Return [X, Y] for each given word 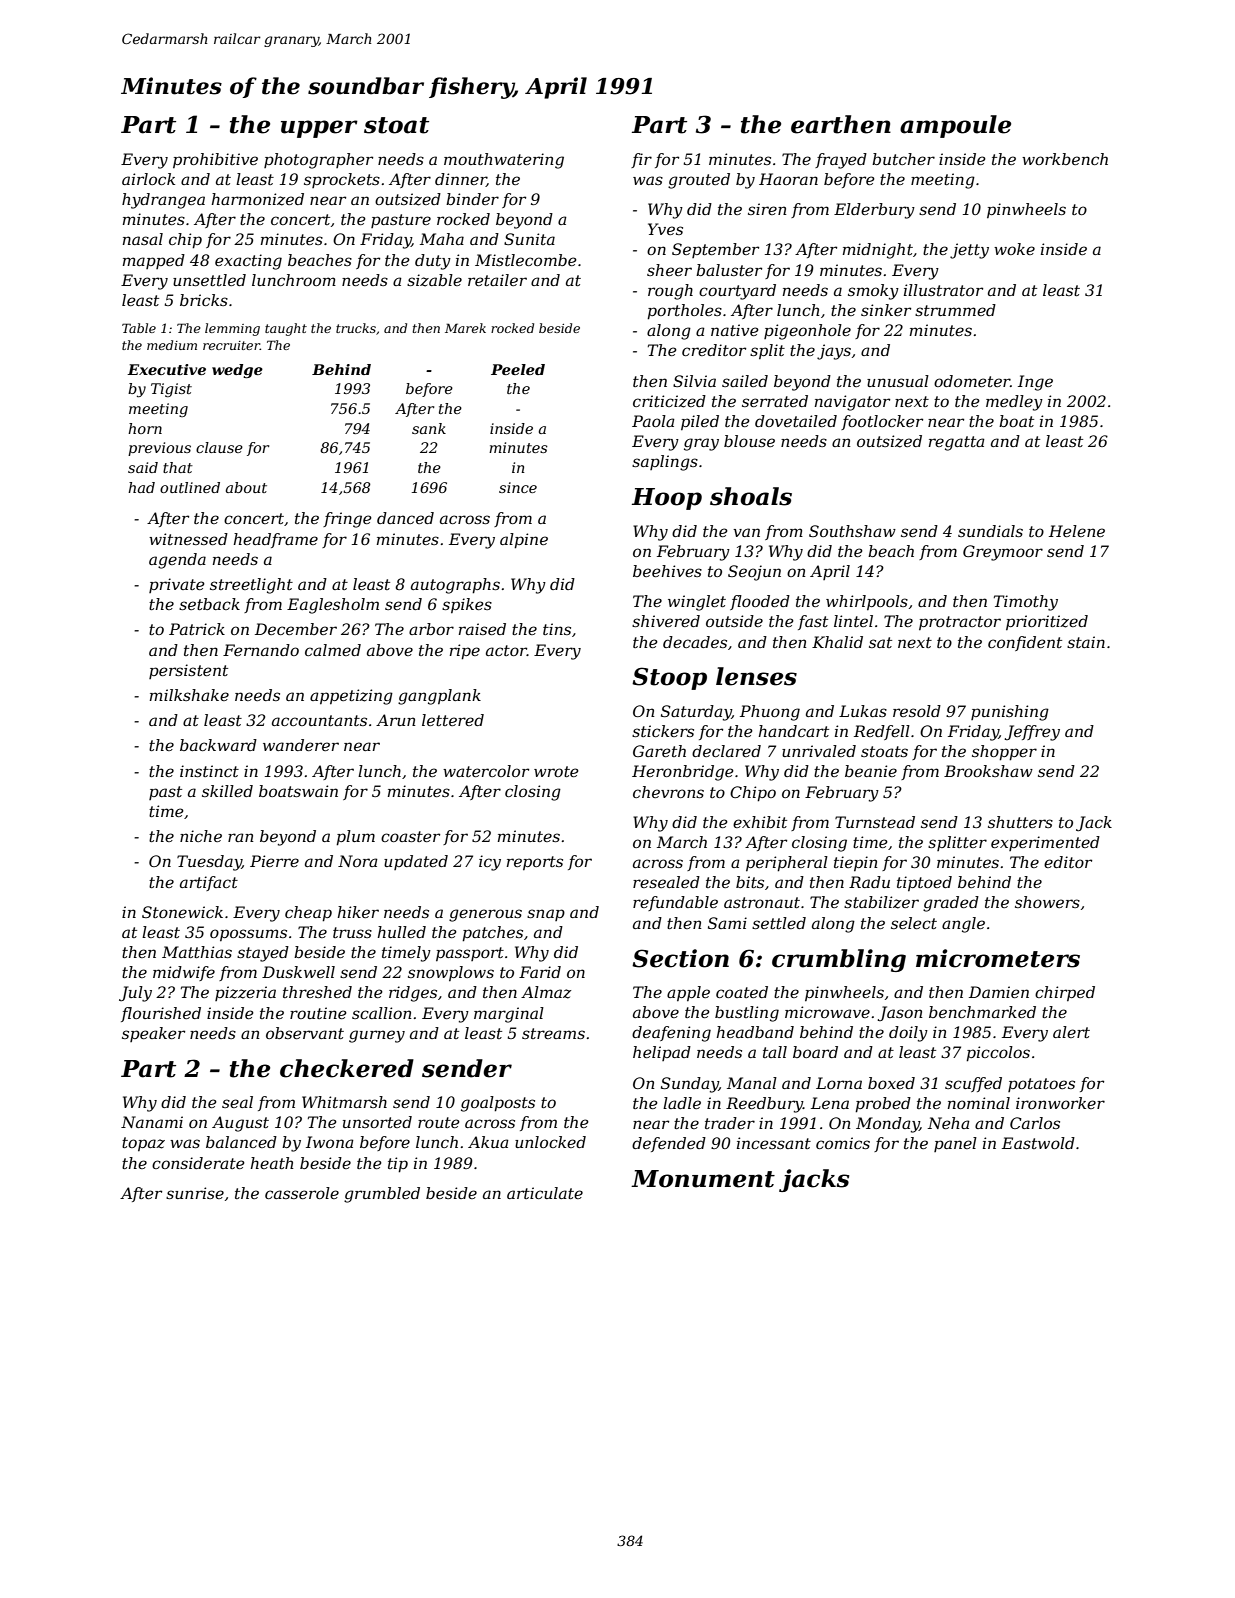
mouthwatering [504, 161]
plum [355, 838]
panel [955, 1144]
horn [145, 428]
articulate [545, 1193]
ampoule [955, 126]
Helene [1077, 531]
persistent [188, 671]
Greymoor [1003, 553]
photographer [318, 161]
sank [429, 428]
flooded [760, 602]
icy [490, 863]
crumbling [839, 960]
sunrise [195, 1193]
